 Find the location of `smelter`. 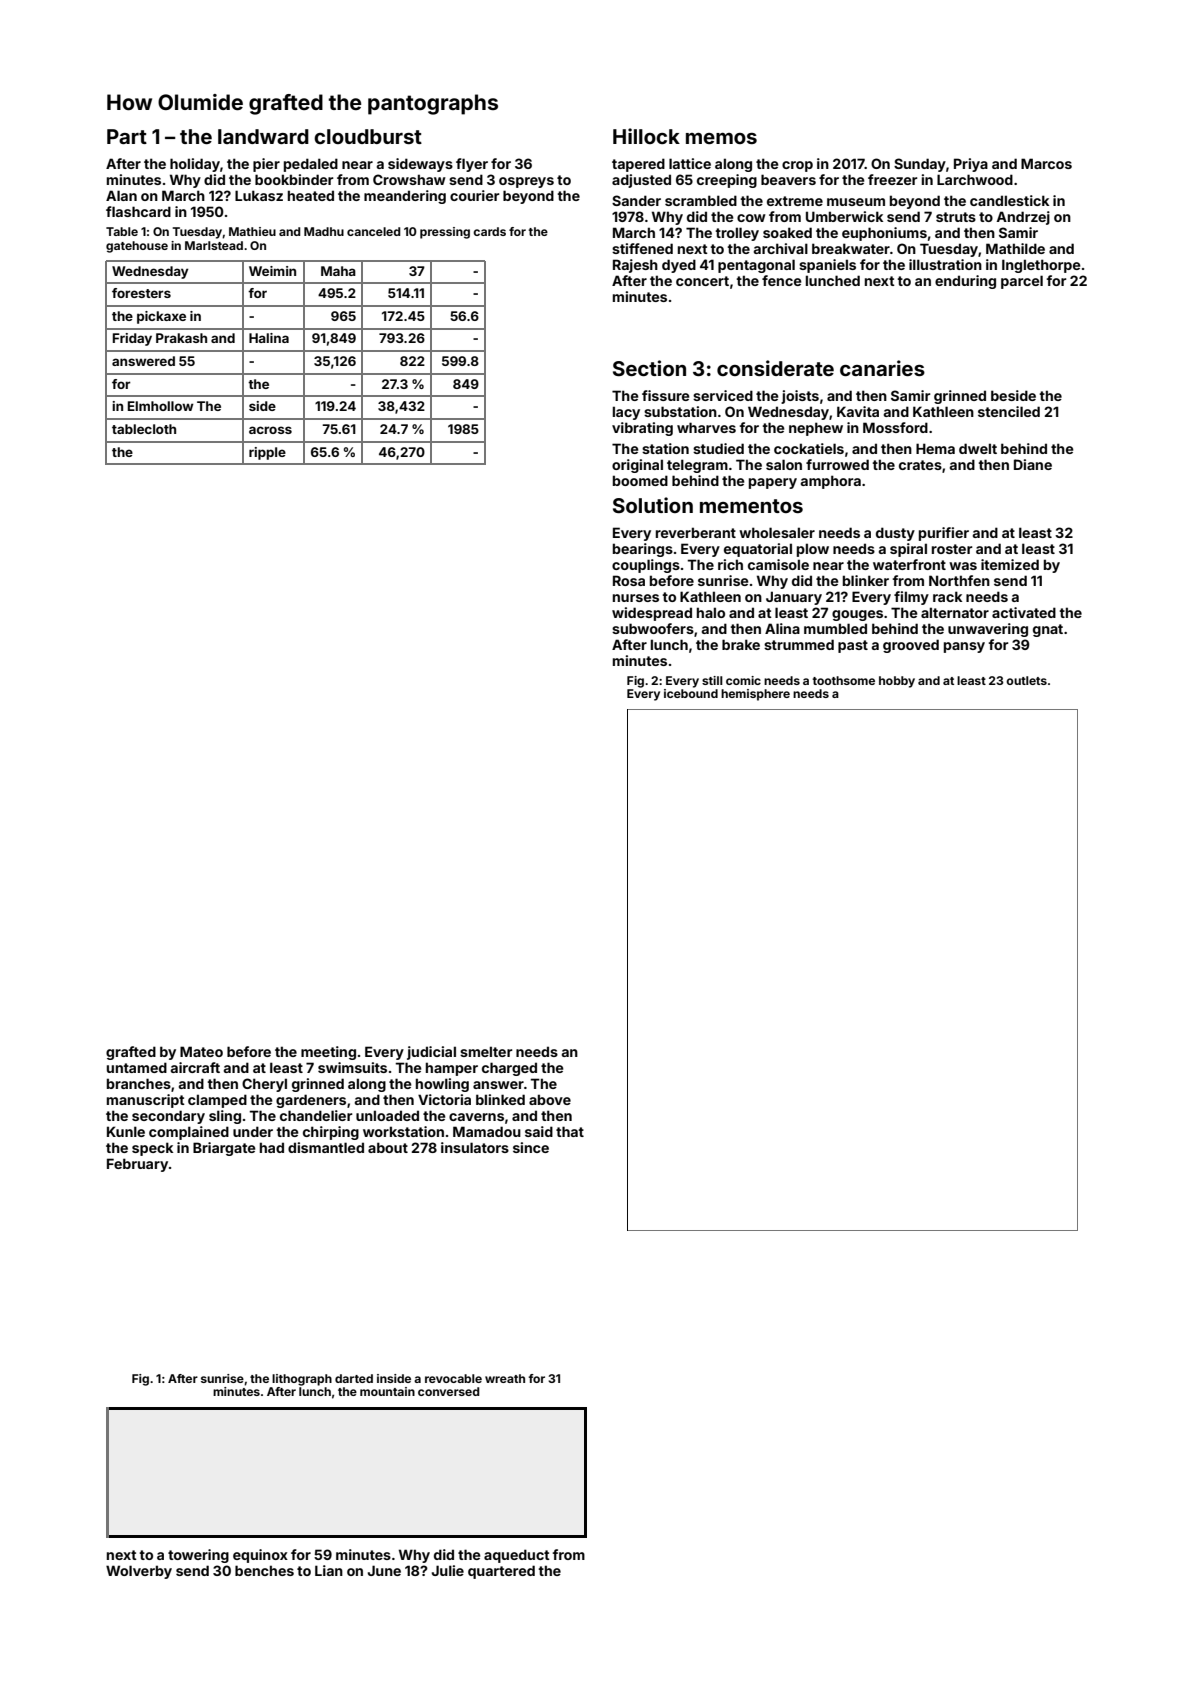

smelter is located at coordinates (486, 1051).
